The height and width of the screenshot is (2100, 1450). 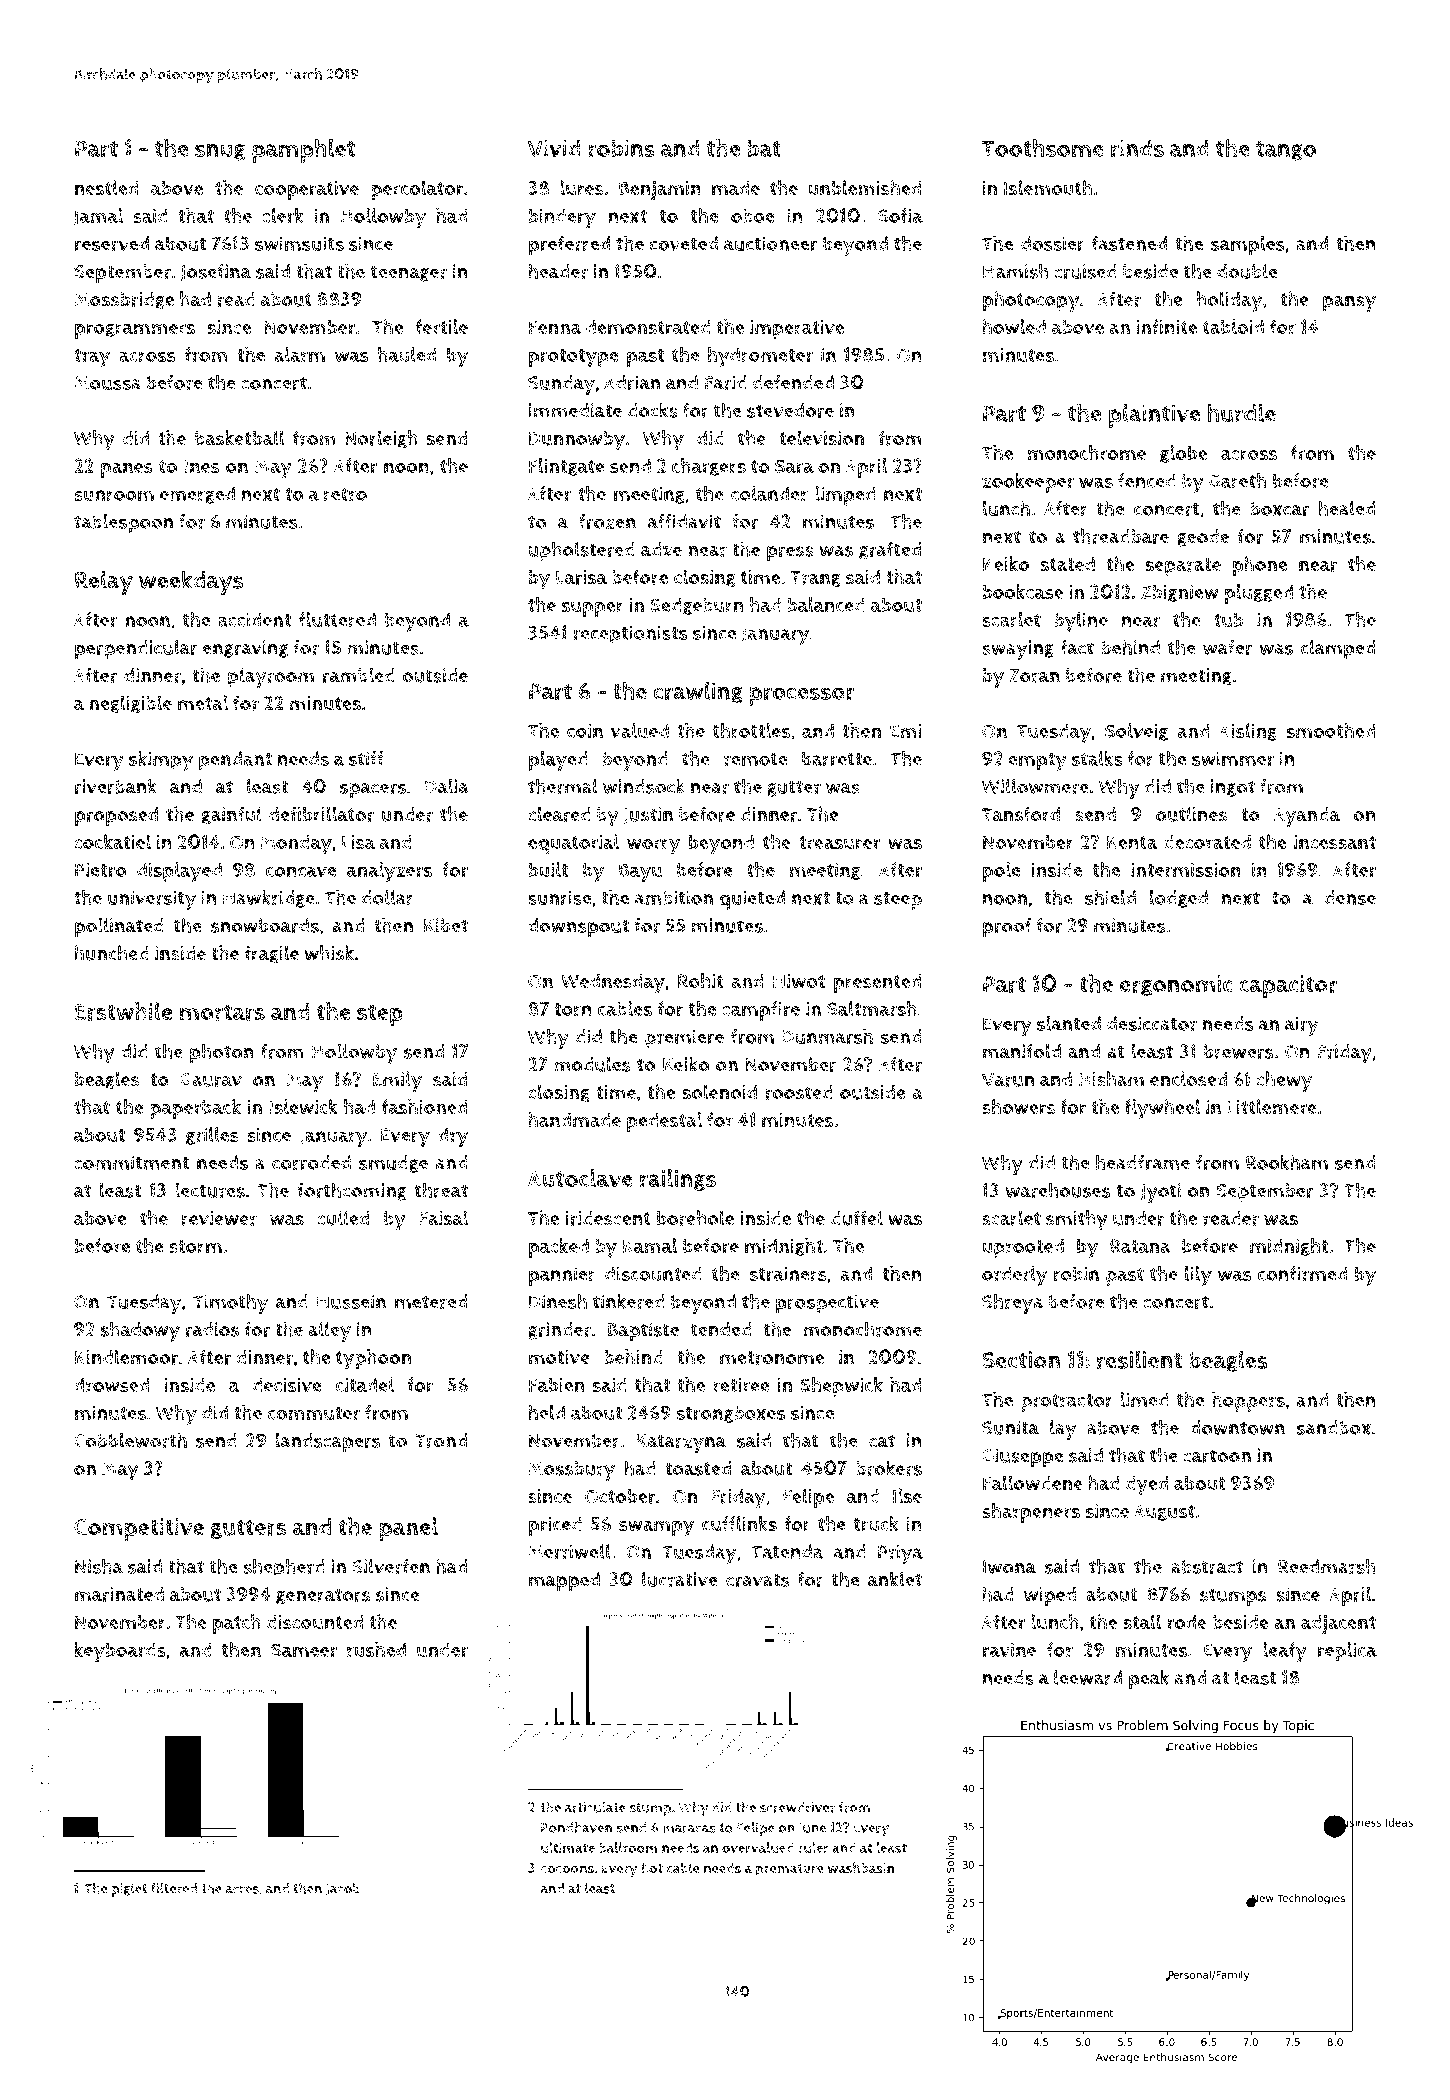 What do you see at coordinates (304, 1650) in the screenshot?
I see `Sameer` at bounding box center [304, 1650].
